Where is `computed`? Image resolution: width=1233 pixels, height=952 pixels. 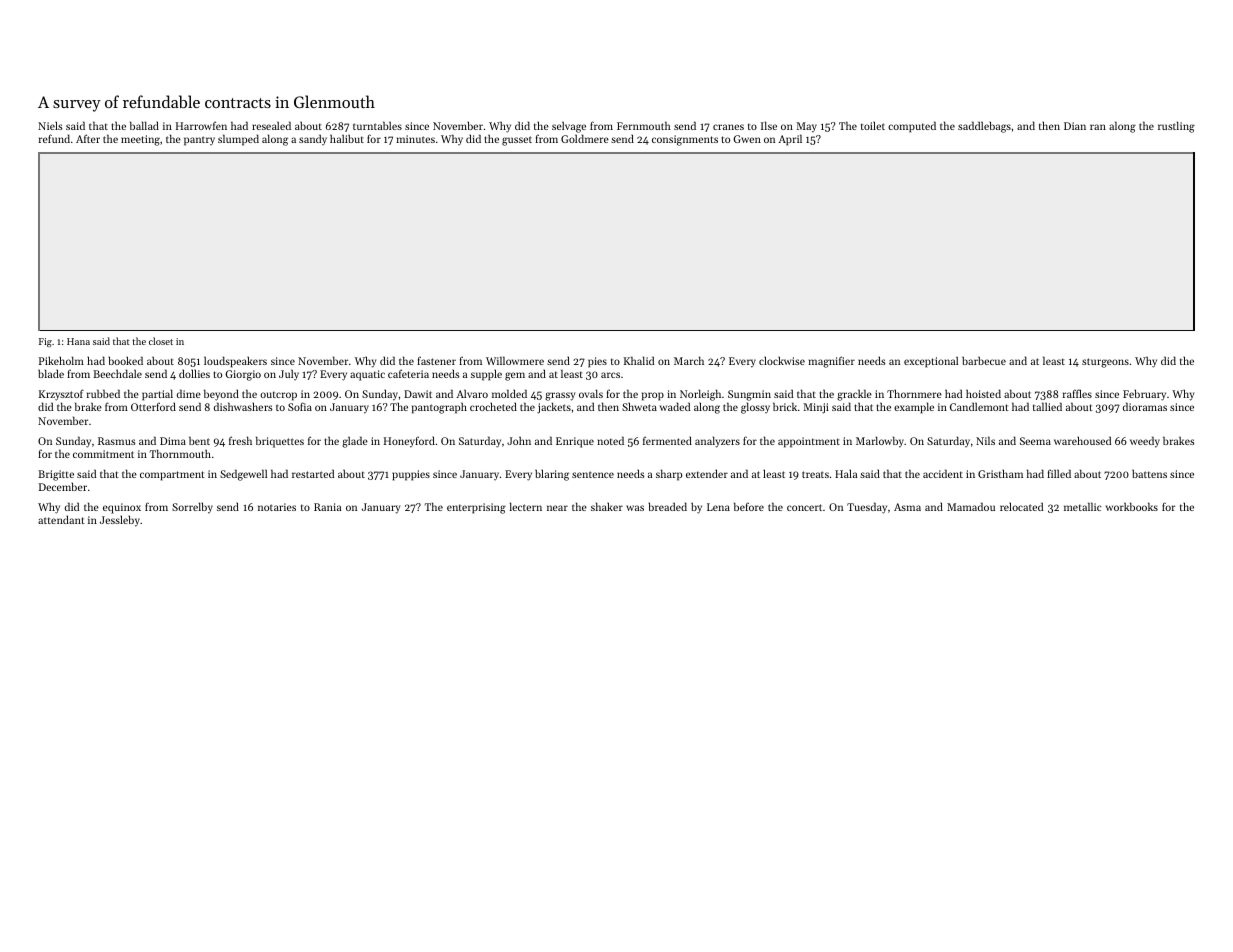
computed is located at coordinates (912, 127).
